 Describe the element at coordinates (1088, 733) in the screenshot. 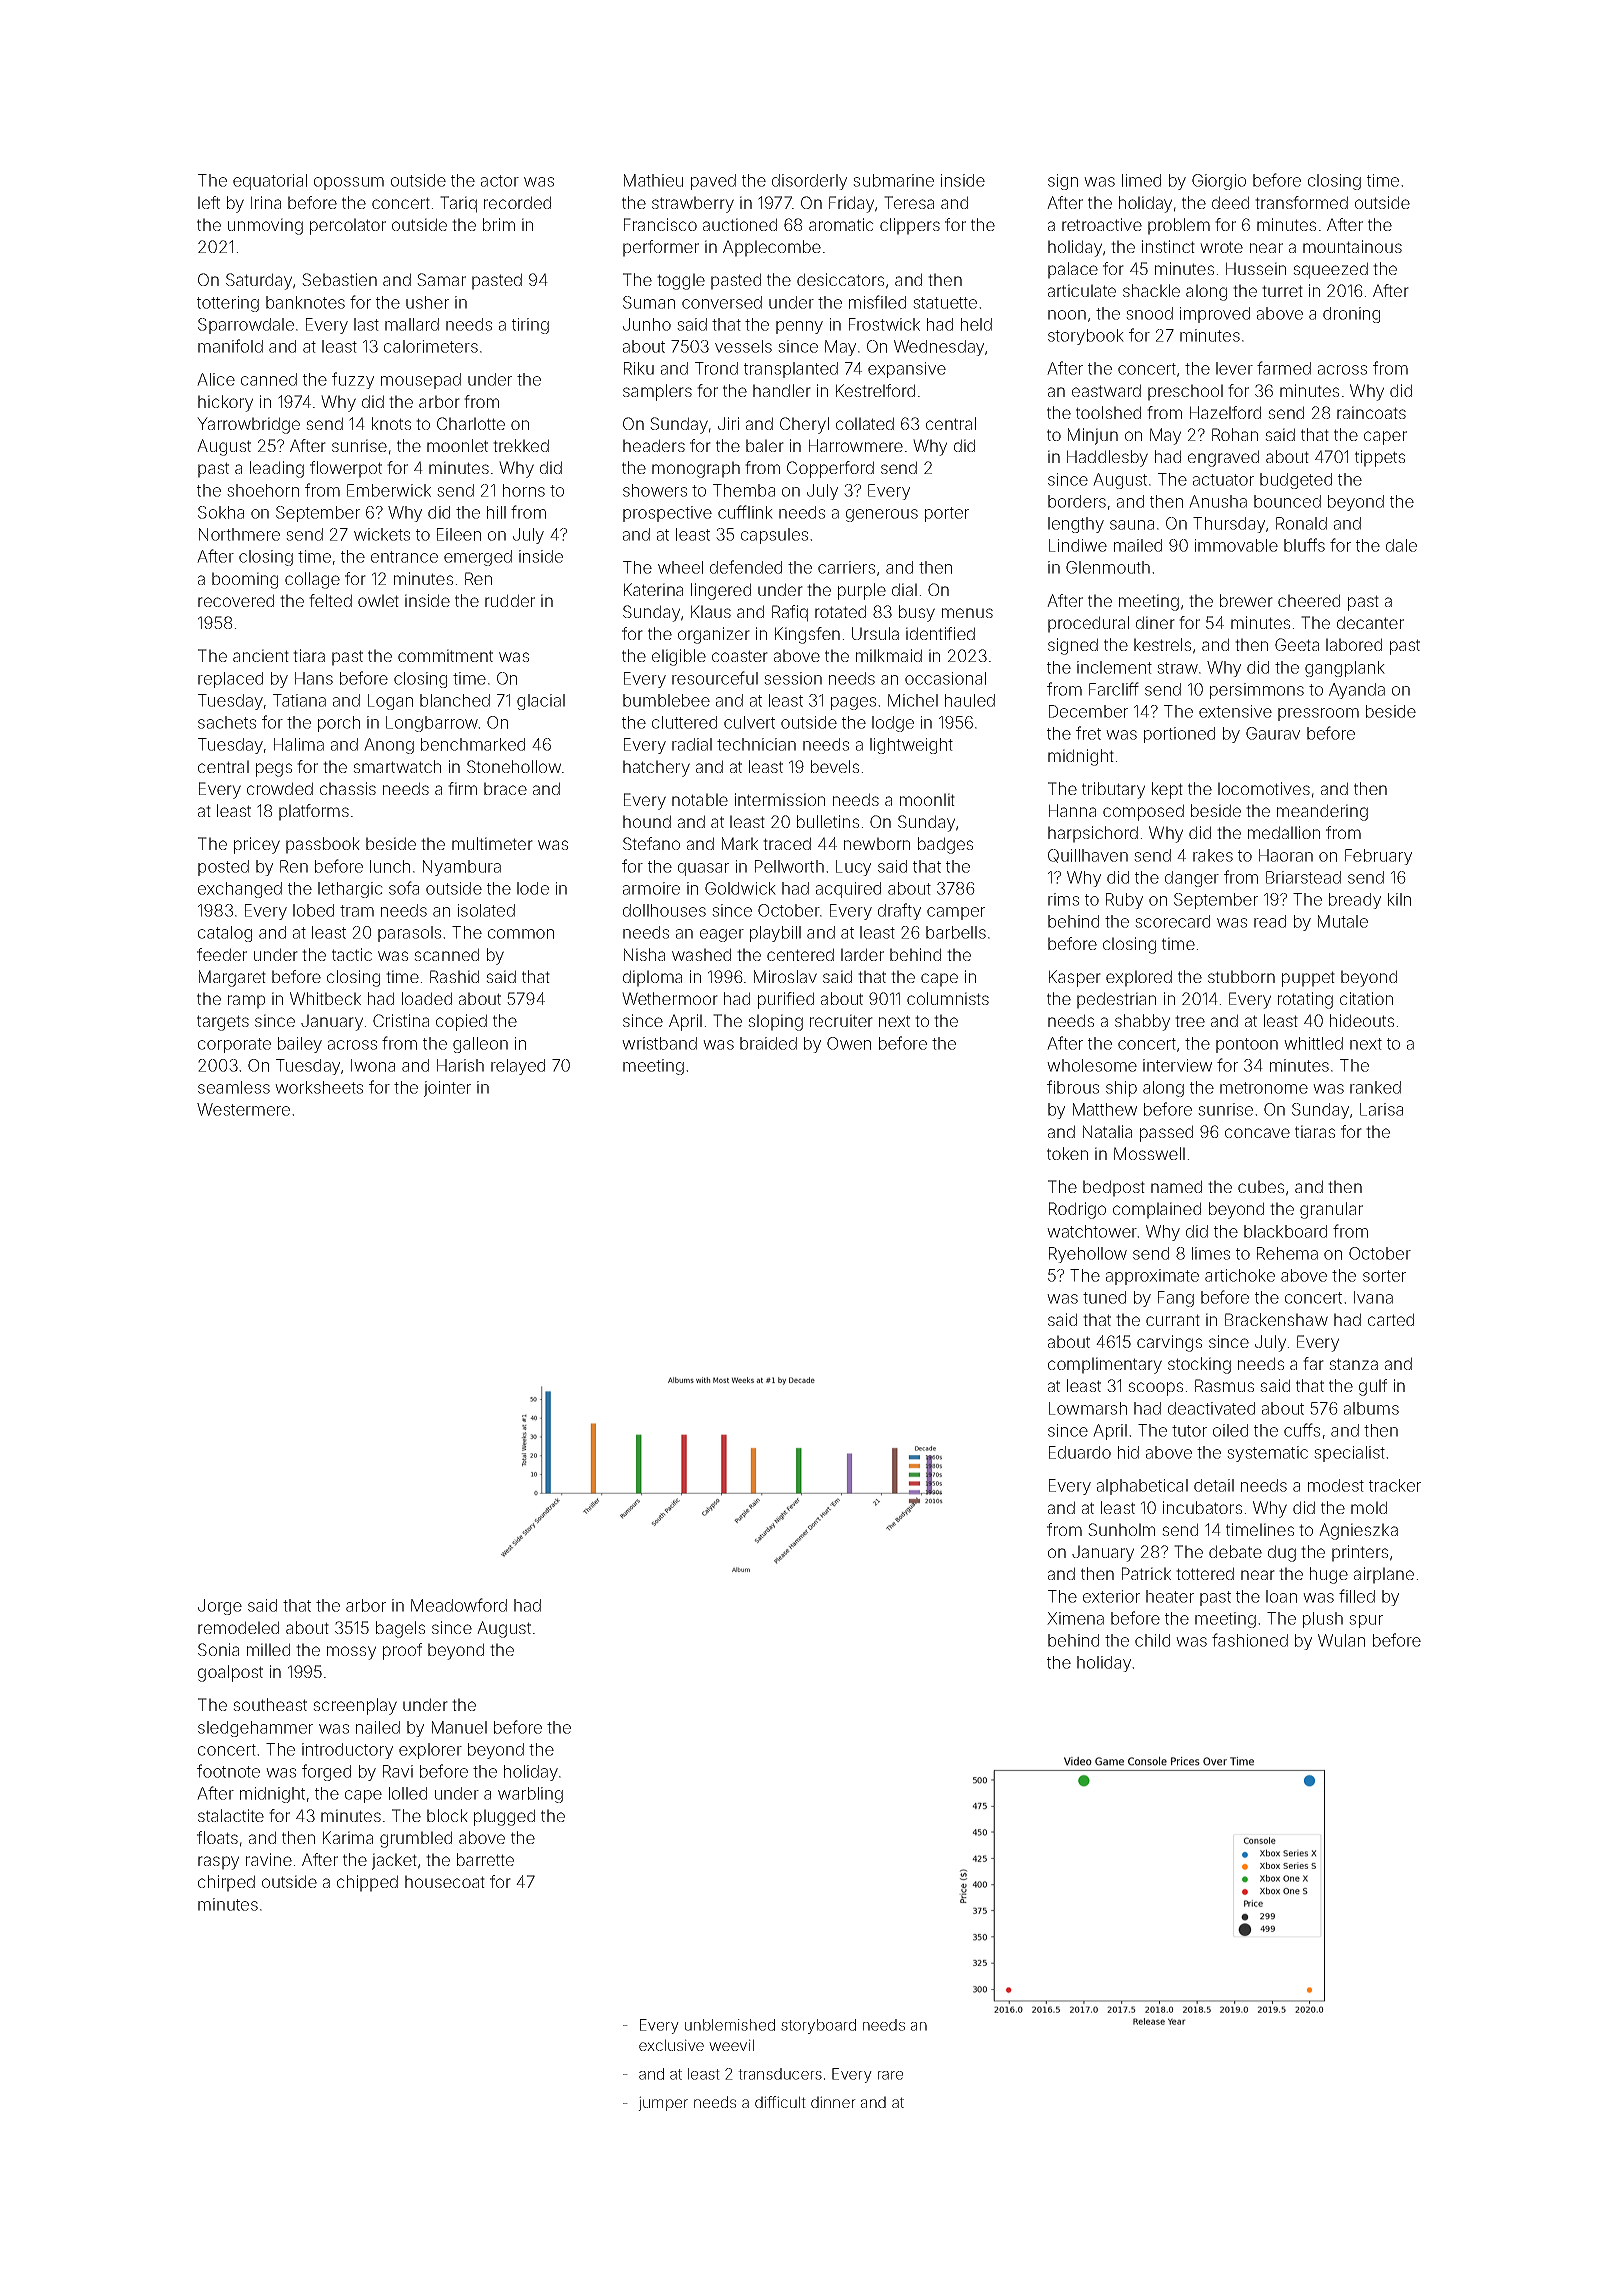

I see `fret` at that location.
